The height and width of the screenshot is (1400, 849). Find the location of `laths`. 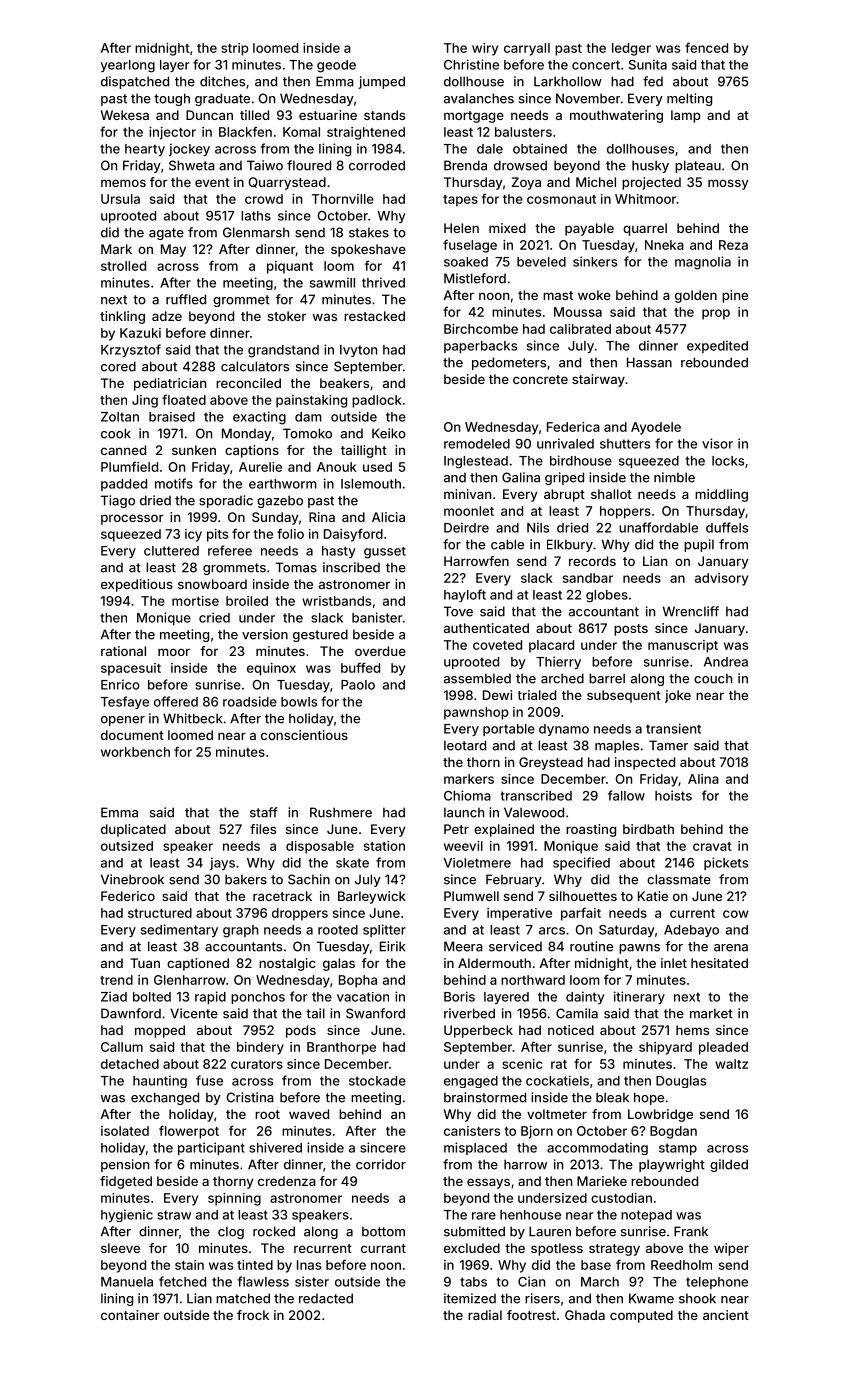

laths is located at coordinates (256, 216).
